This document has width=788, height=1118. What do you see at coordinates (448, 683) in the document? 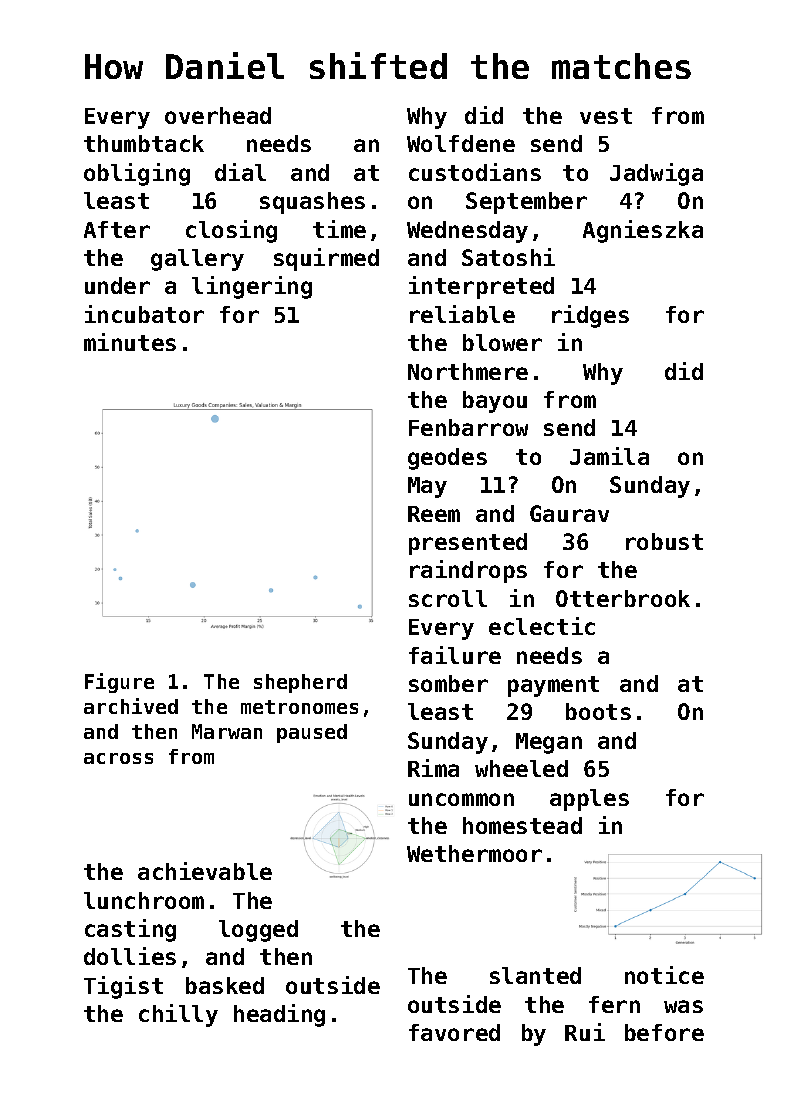
I see `somber` at bounding box center [448, 683].
